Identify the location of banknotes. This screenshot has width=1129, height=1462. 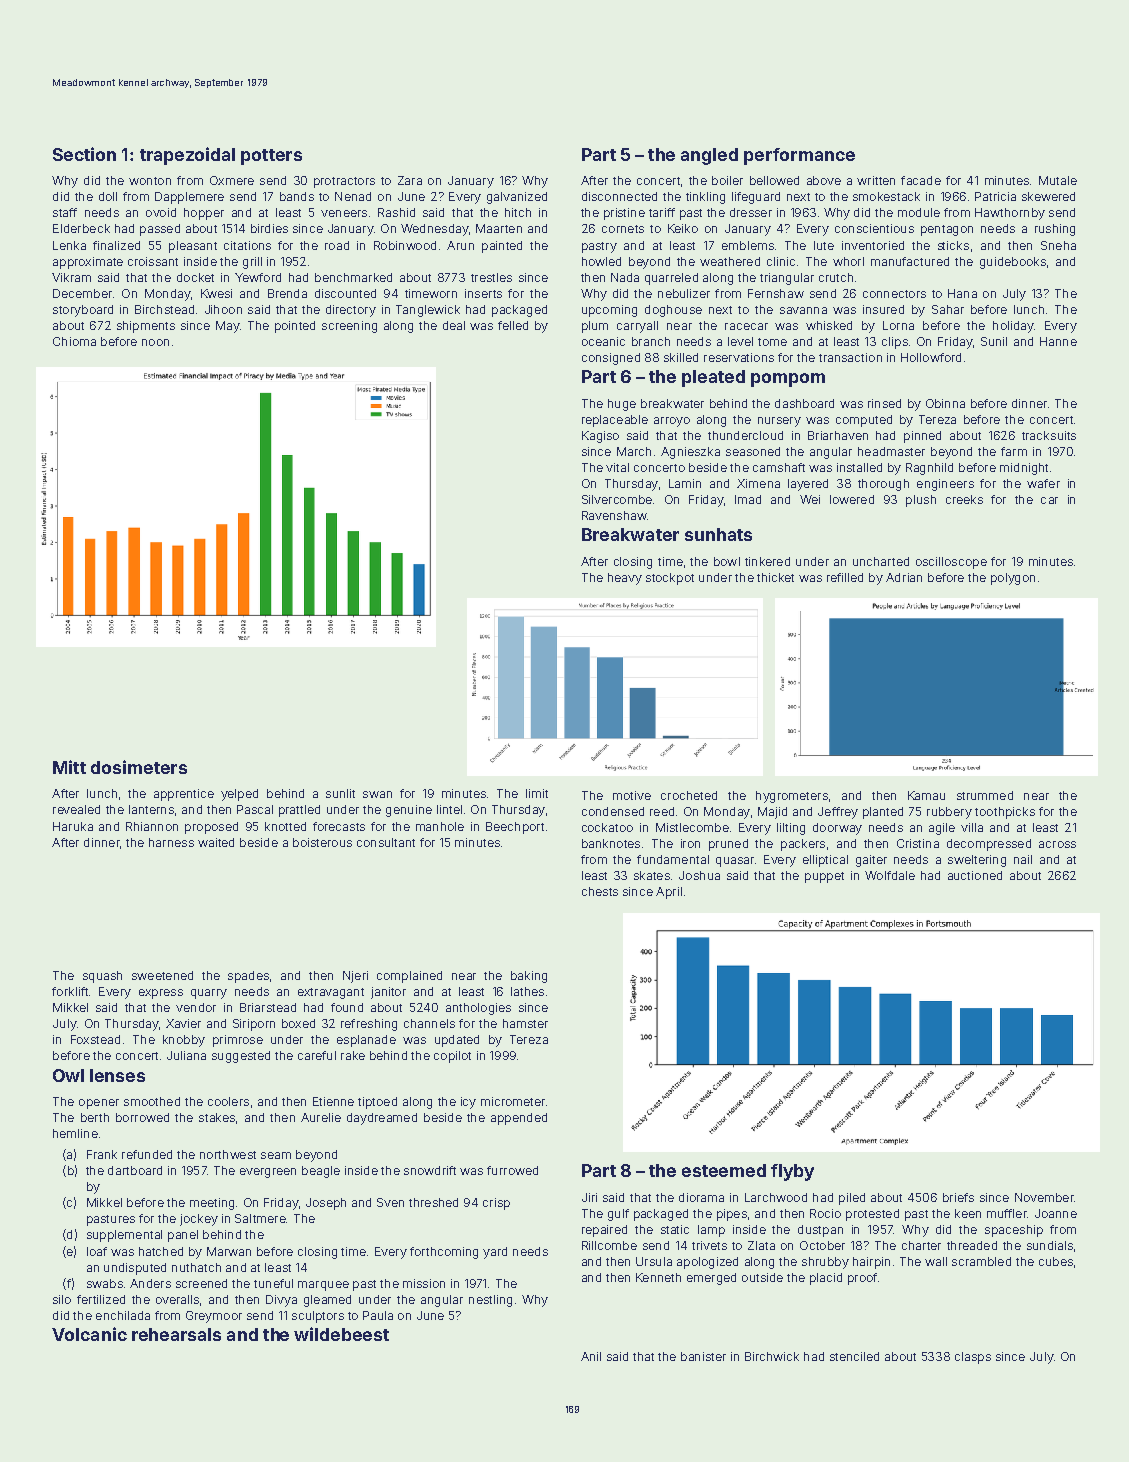
(611, 843).
